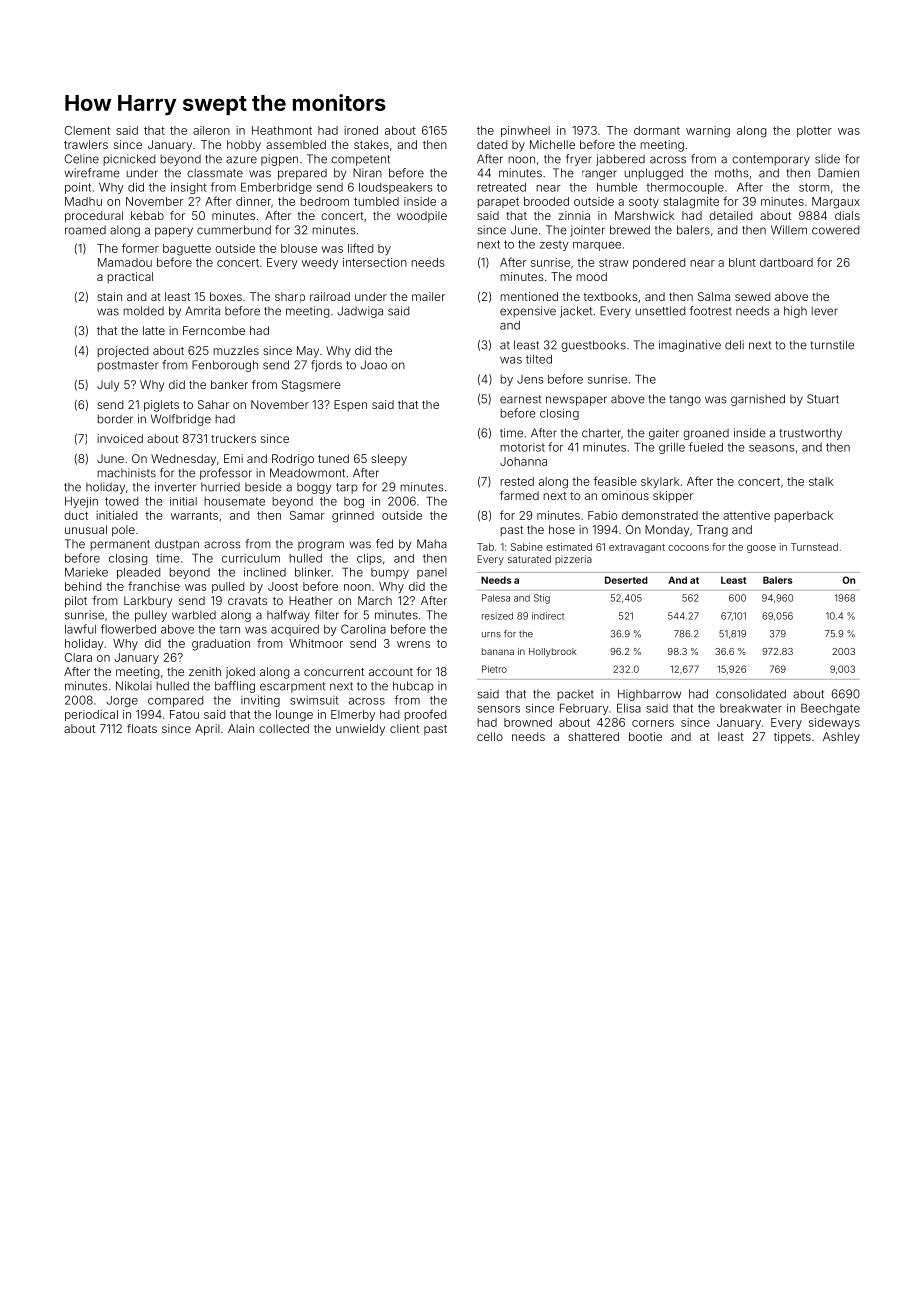 Image resolution: width=924 pixels, height=1308 pixels. What do you see at coordinates (576, 401) in the page?
I see `newspaper` at bounding box center [576, 401].
